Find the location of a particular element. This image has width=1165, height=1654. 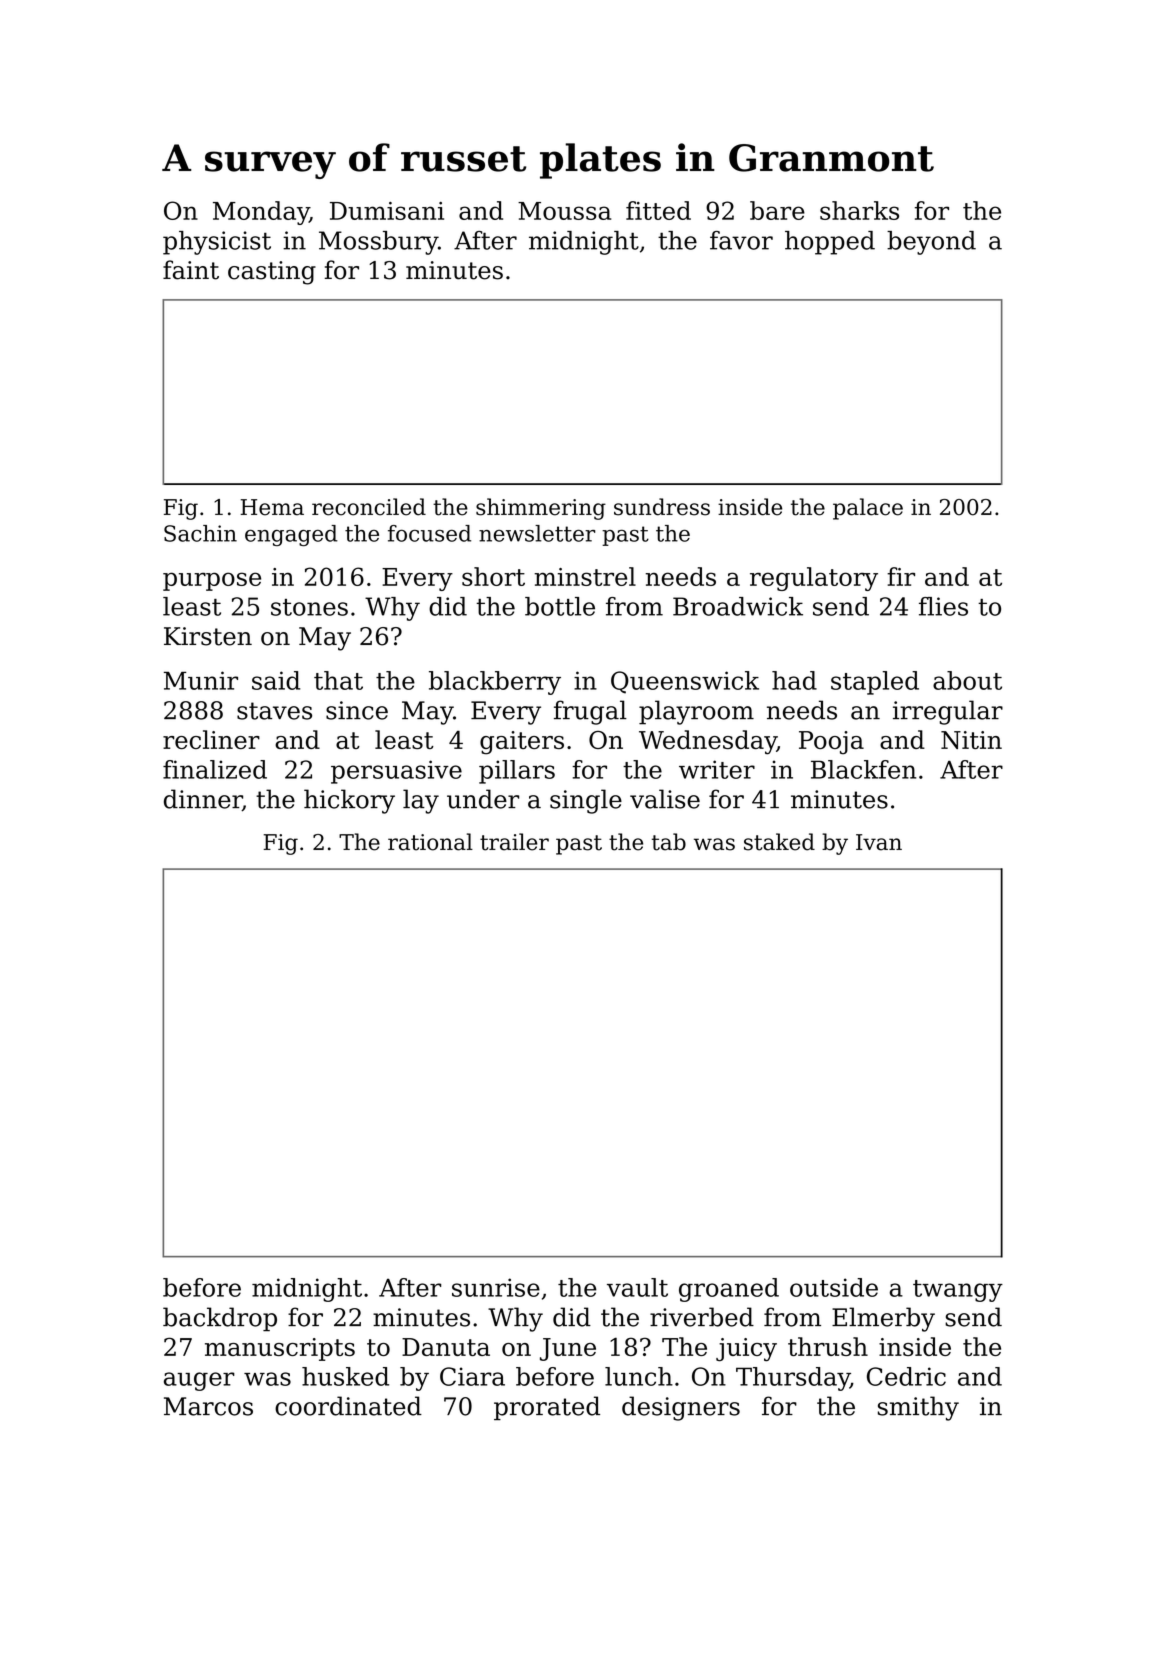

flies is located at coordinates (943, 606).
